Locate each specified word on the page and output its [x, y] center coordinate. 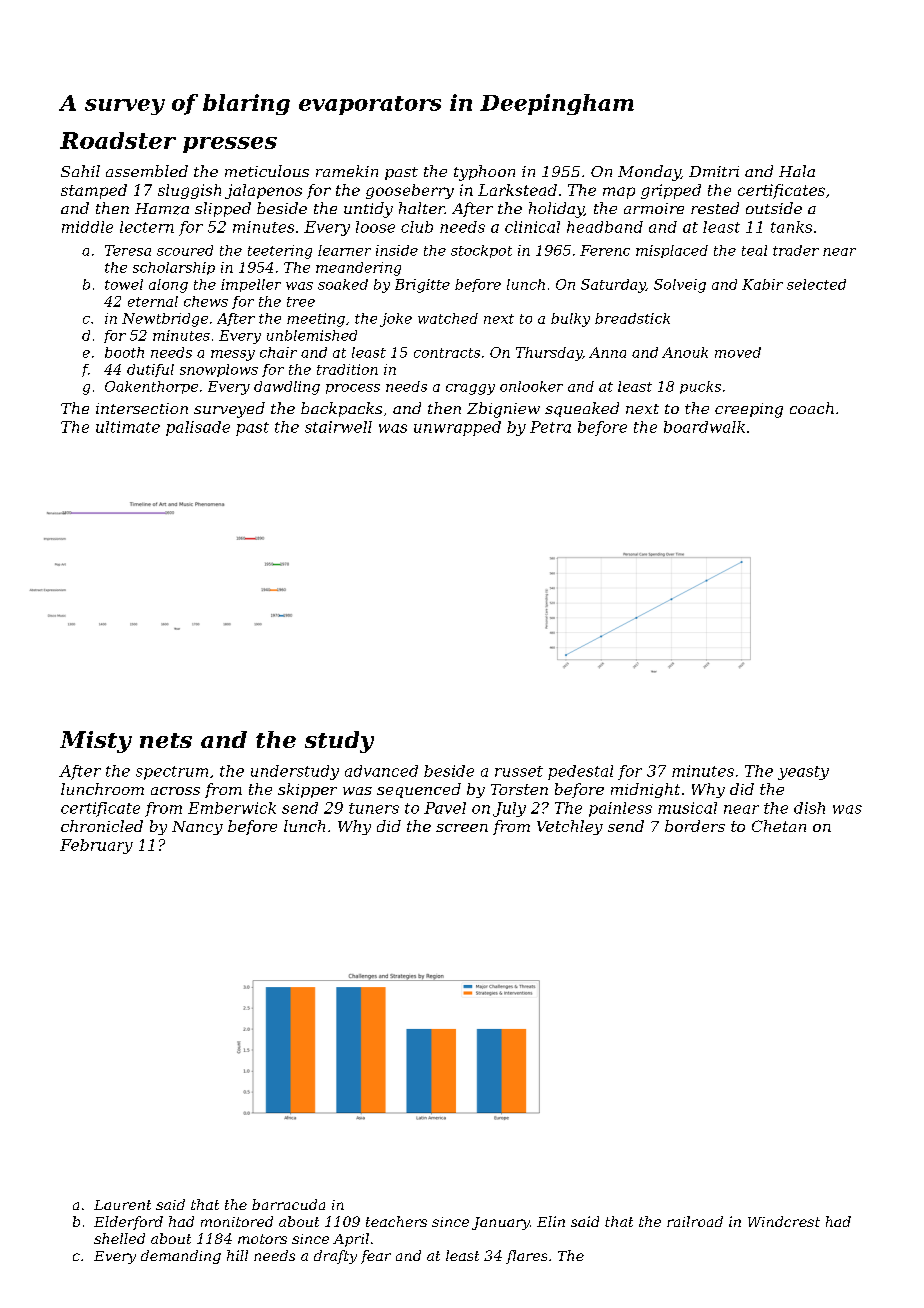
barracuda [288, 1204]
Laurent [122, 1205]
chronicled [102, 826]
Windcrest [784, 1221]
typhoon [484, 173]
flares [526, 1257]
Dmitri [714, 171]
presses [230, 145]
